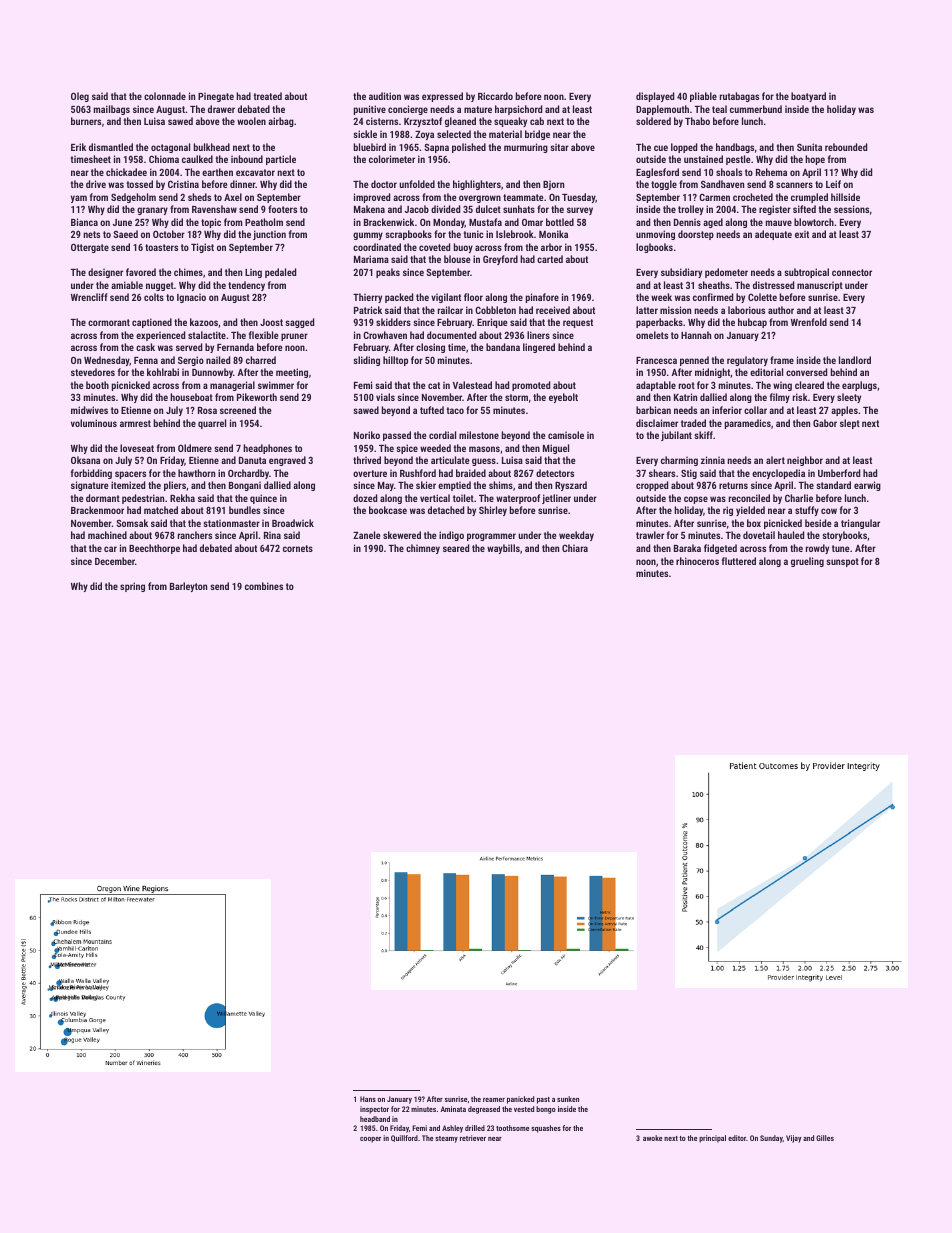 The image size is (952, 1233). I want to click on forbidding, so click(91, 474).
